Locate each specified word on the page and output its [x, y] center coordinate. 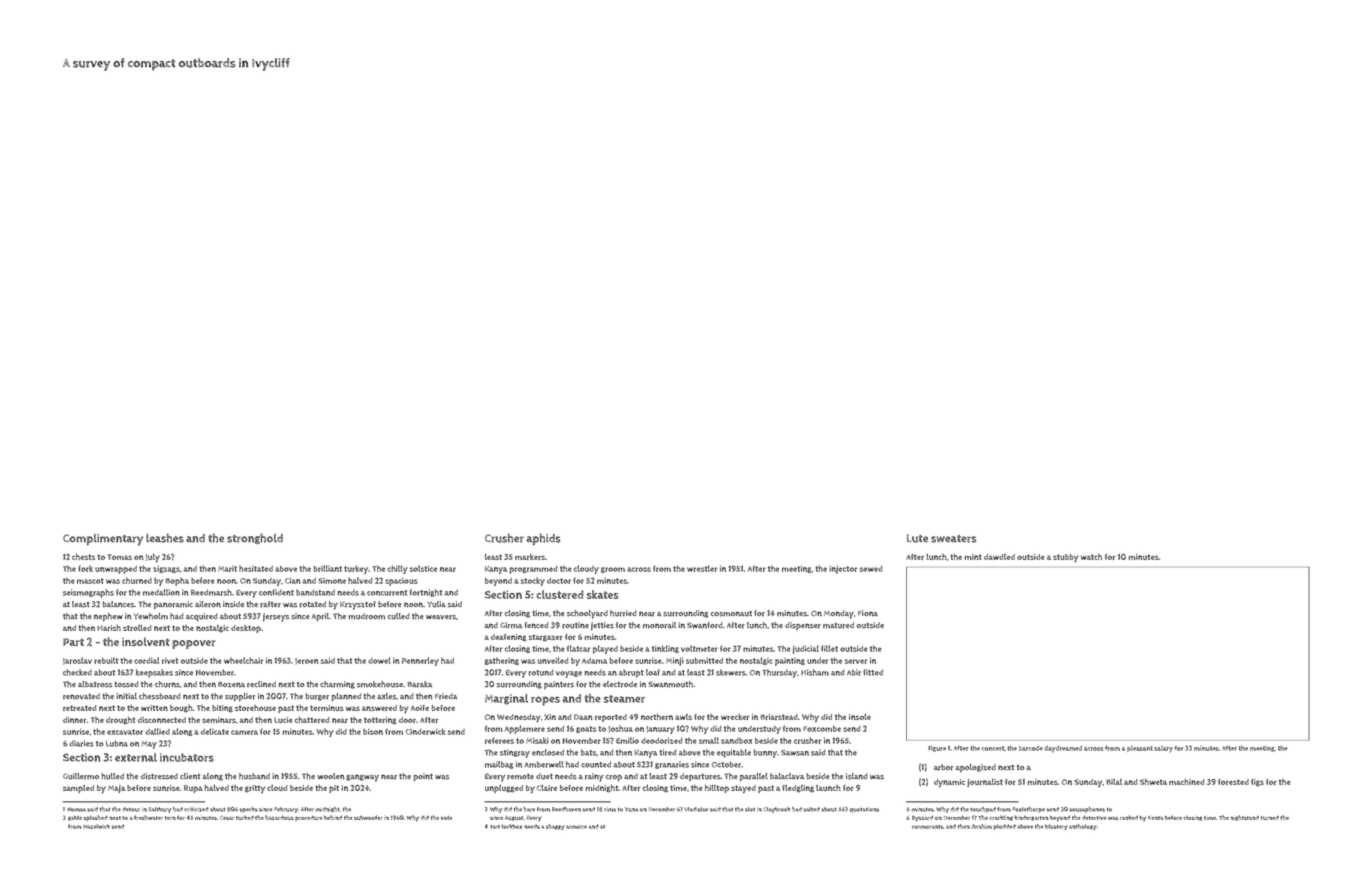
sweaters [953, 539]
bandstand [315, 592]
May [149, 745]
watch [1091, 556]
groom [613, 570]
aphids [543, 539]
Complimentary [103, 540]
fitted [873, 672]
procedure [308, 818]
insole [860, 717]
